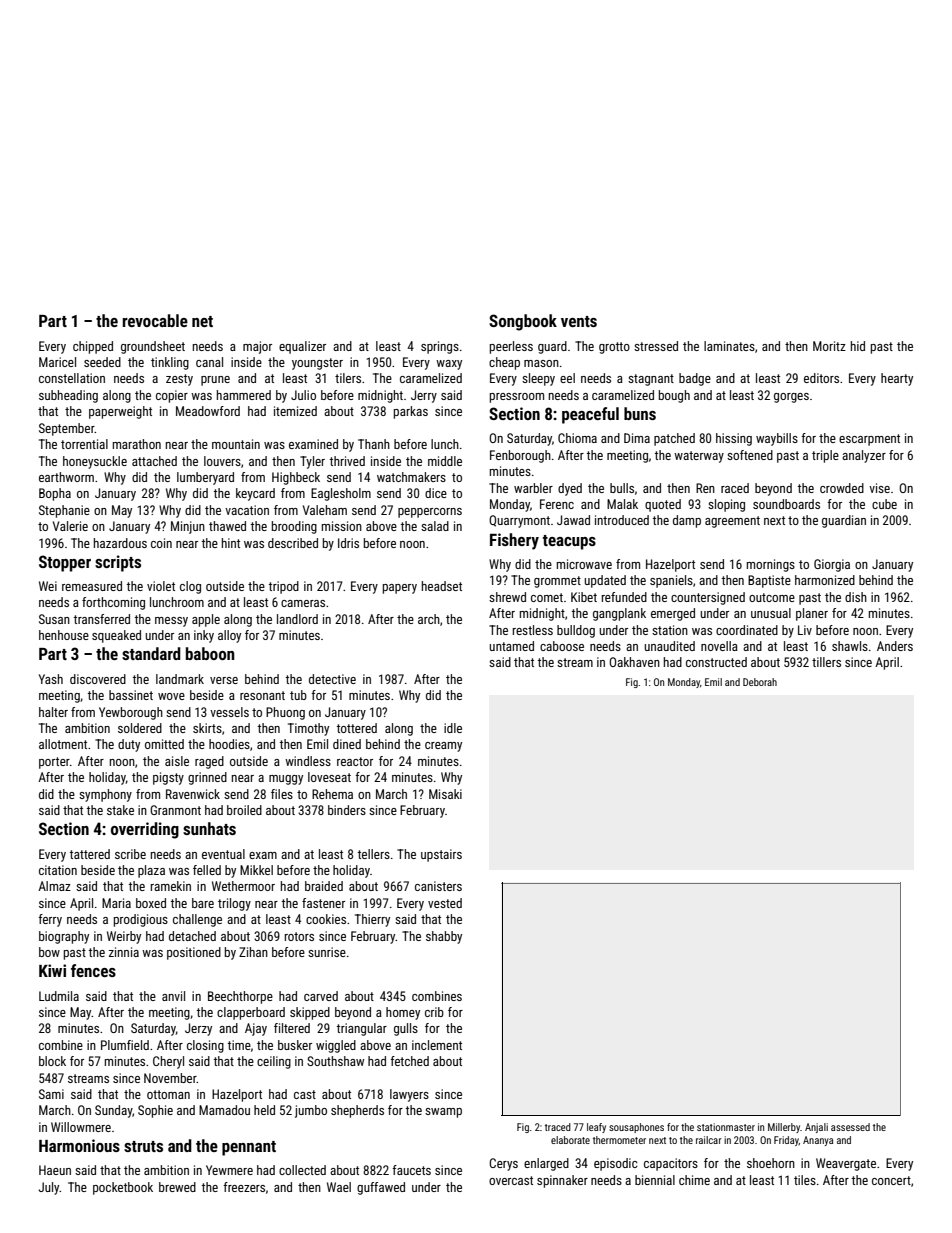  What do you see at coordinates (832, 565) in the page?
I see `Giorgia` at bounding box center [832, 565].
